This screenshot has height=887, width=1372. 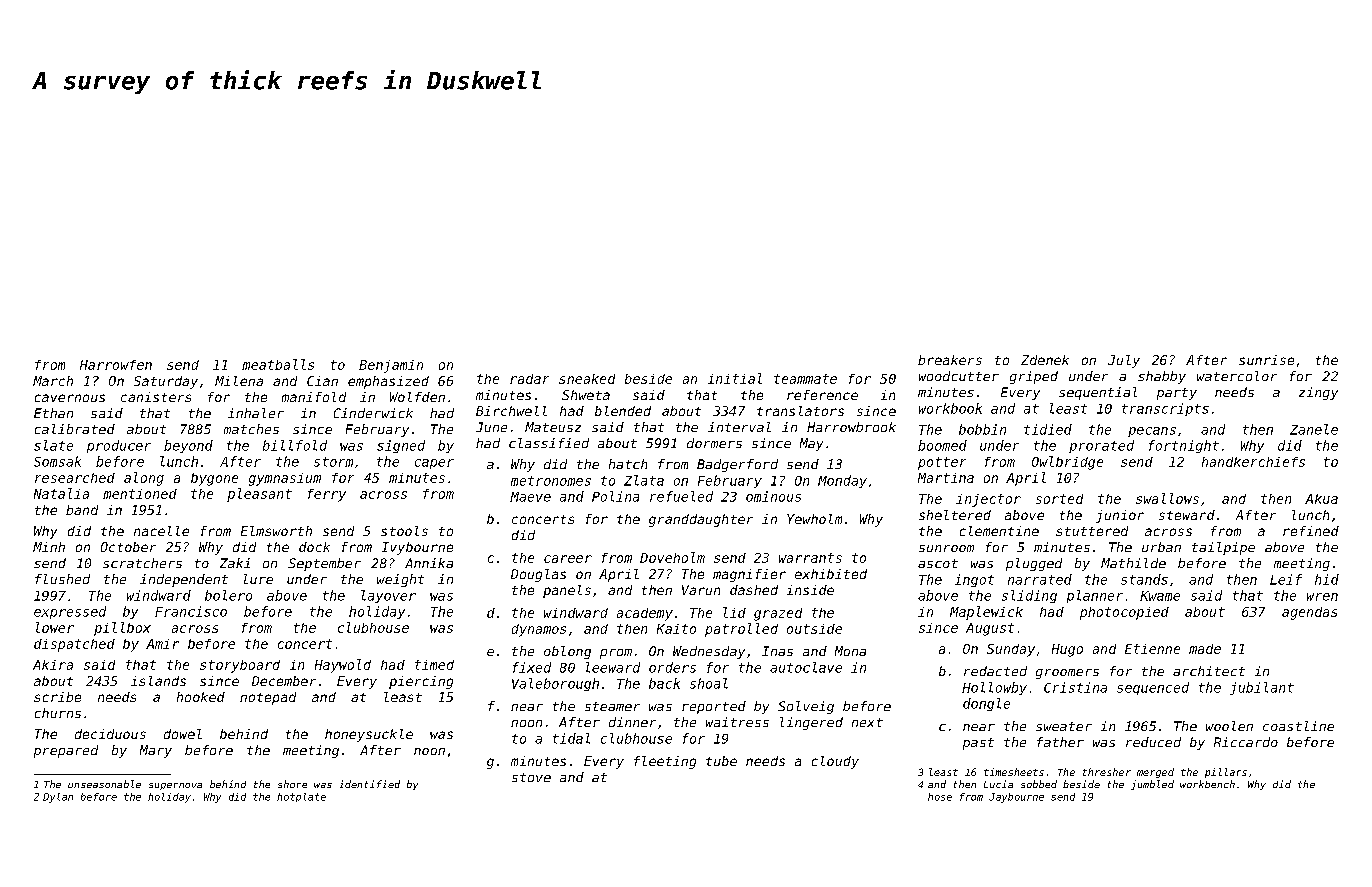 I want to click on hotplate, so click(x=301, y=797).
